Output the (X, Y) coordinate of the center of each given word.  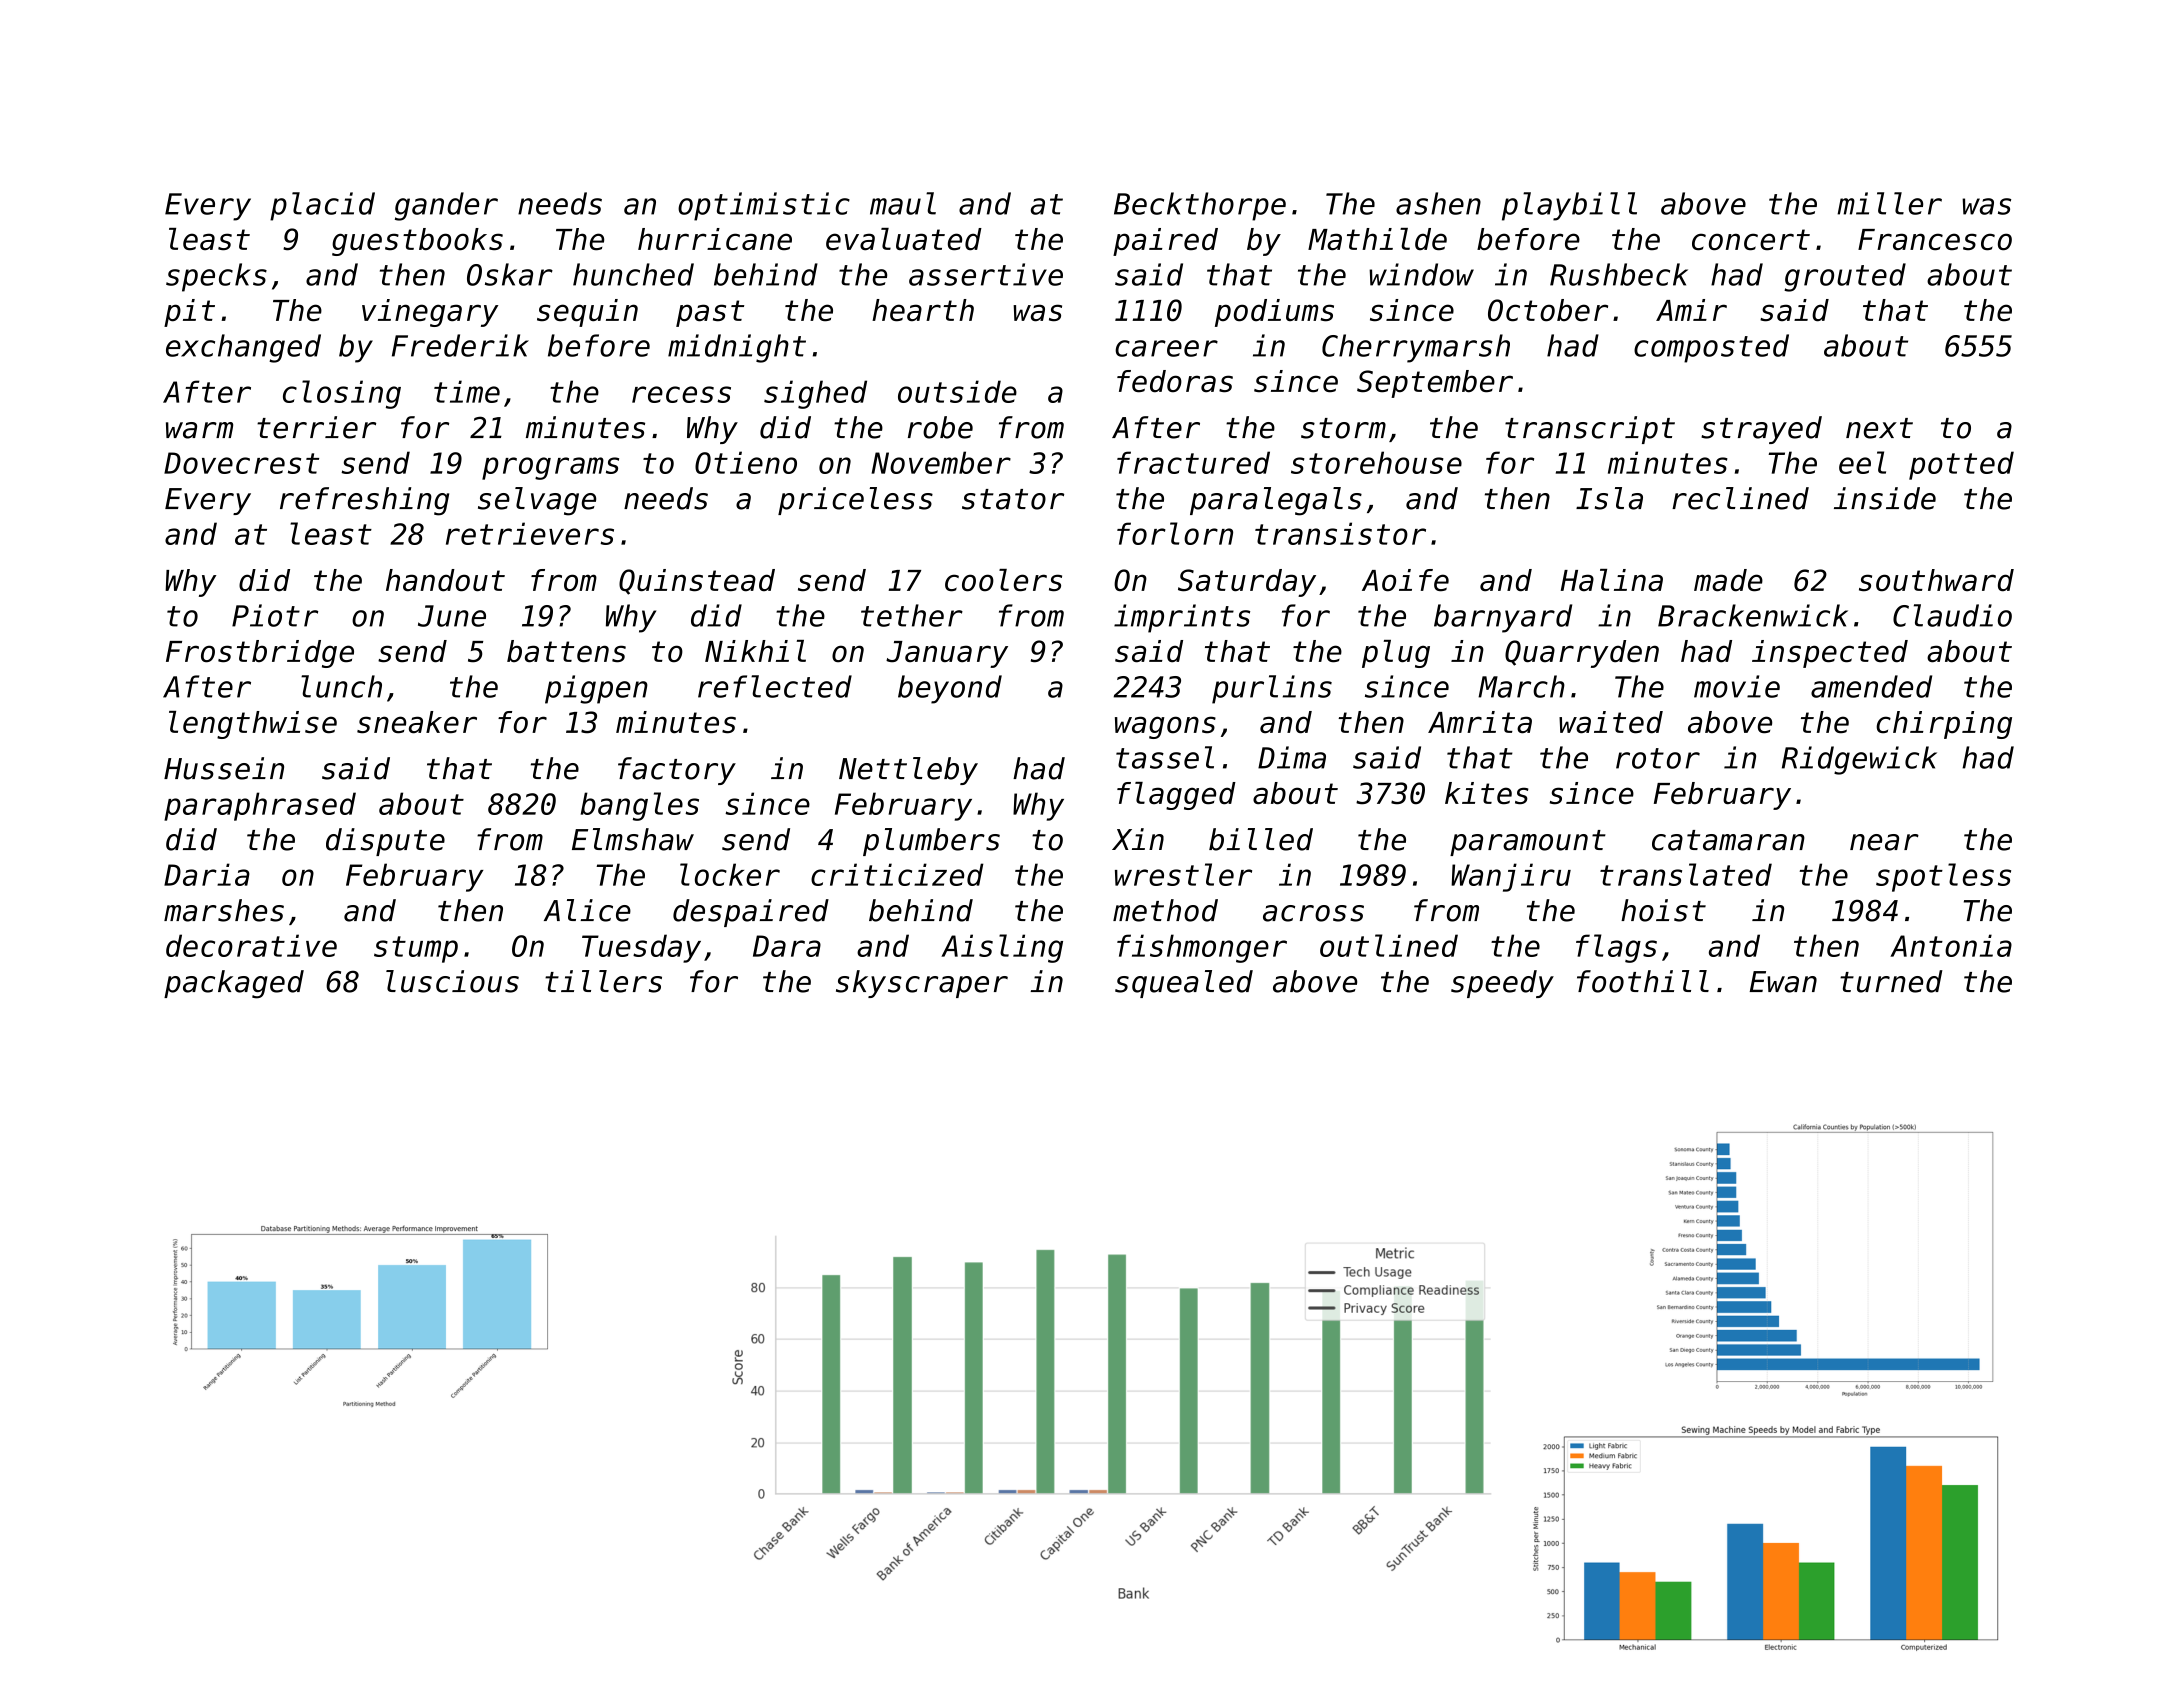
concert (1751, 240)
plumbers (931, 842)
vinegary (430, 313)
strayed (1761, 430)
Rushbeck (1619, 274)
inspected (1830, 654)
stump (416, 949)
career (1166, 348)
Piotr (275, 615)
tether (912, 615)
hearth (923, 310)
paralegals (1276, 501)
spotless (1943, 877)
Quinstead (697, 582)
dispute (385, 842)
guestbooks (417, 242)
